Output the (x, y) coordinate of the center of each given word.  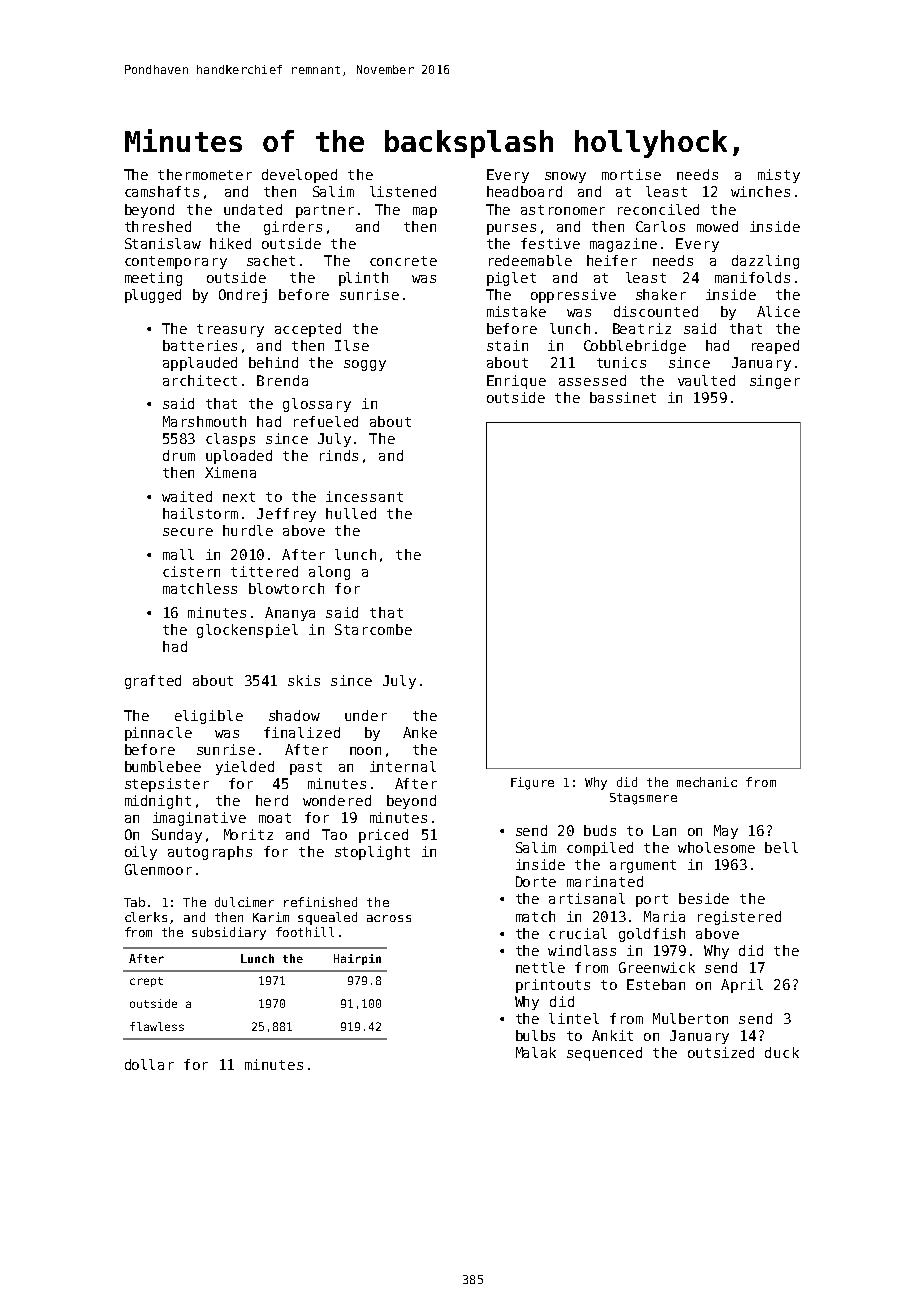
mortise (631, 174)
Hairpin (357, 959)
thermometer (205, 174)
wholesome (716, 847)
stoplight (372, 853)
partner (325, 211)
